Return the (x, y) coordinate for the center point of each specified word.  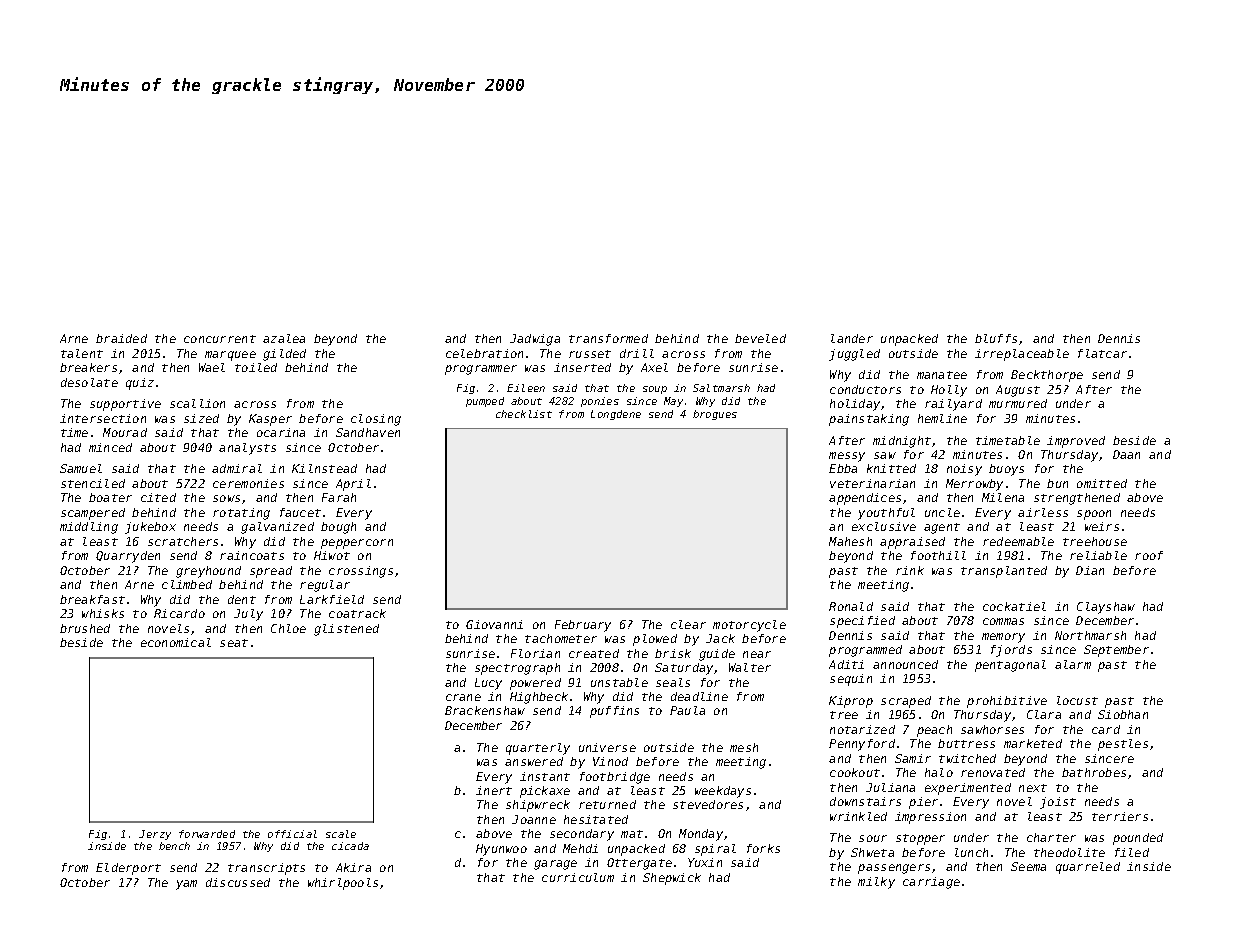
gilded (284, 355)
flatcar (1102, 353)
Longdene (616, 415)
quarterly (538, 749)
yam (186, 885)
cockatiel (1014, 606)
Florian (535, 653)
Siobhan (1123, 714)
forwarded (207, 834)
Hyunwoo (501, 850)
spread (271, 572)
